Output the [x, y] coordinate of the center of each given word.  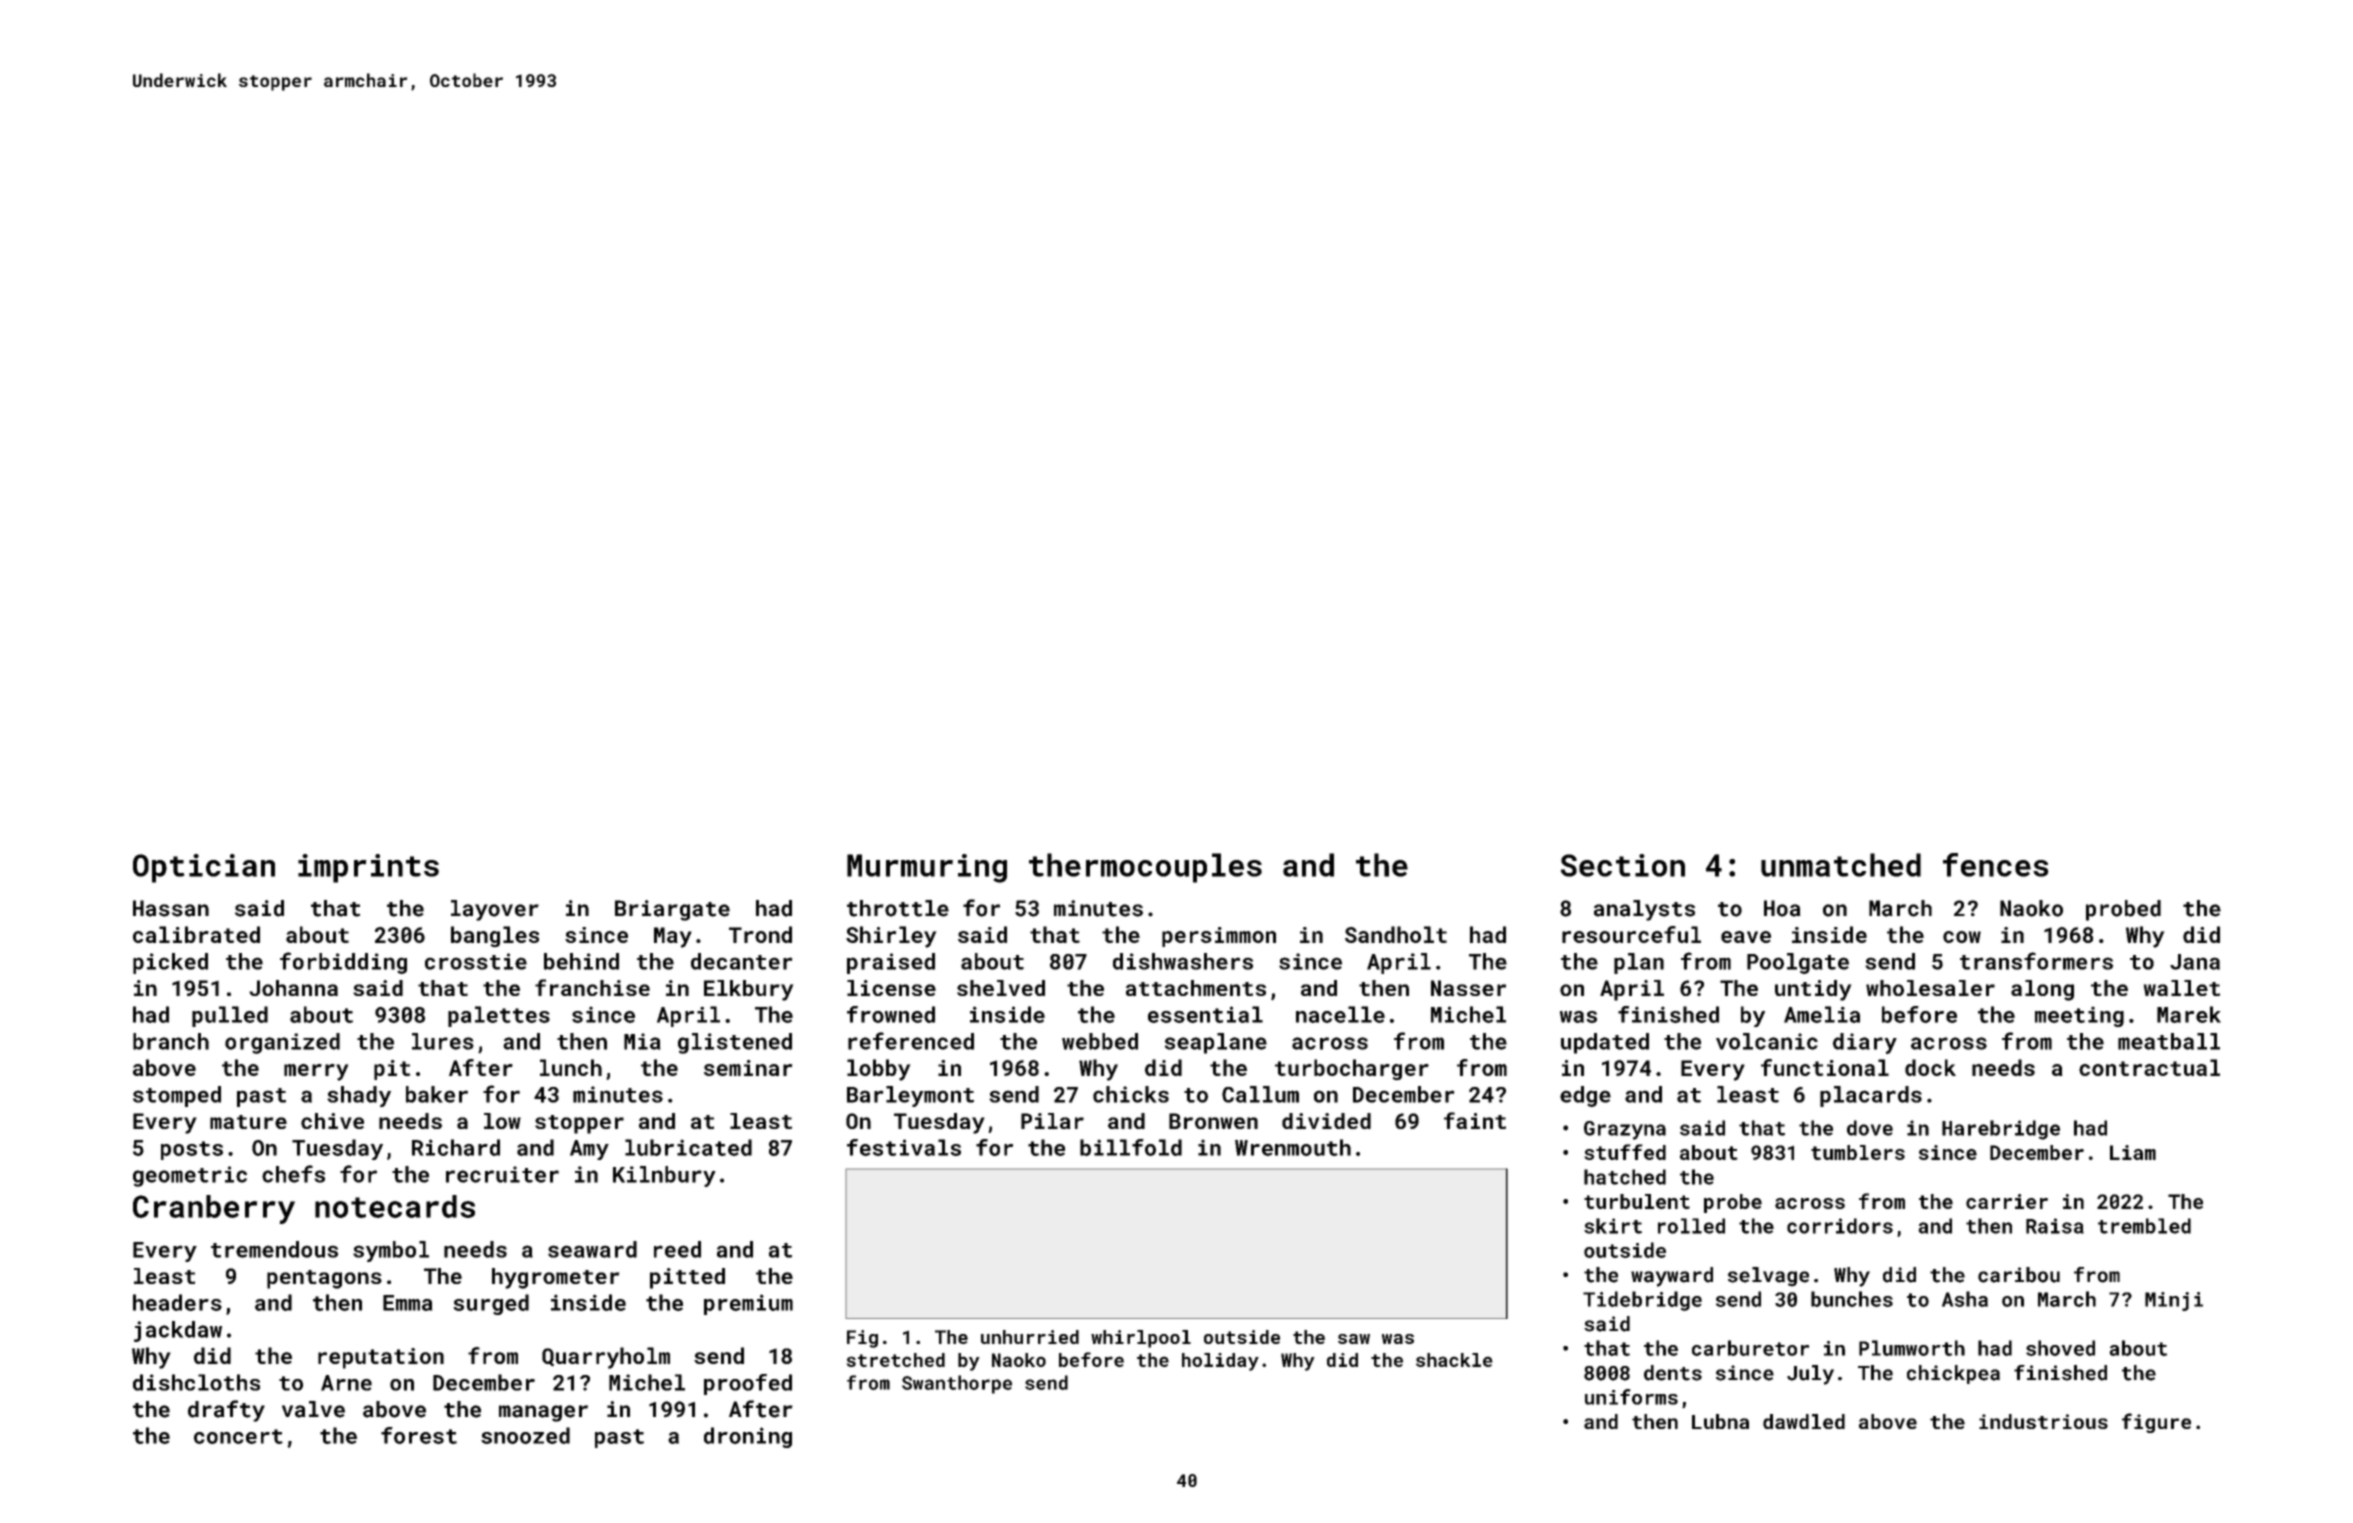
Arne [346, 1383]
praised [891, 963]
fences [1996, 865]
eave [1746, 937]
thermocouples [1145, 868]
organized [282, 1043]
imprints [368, 868]
